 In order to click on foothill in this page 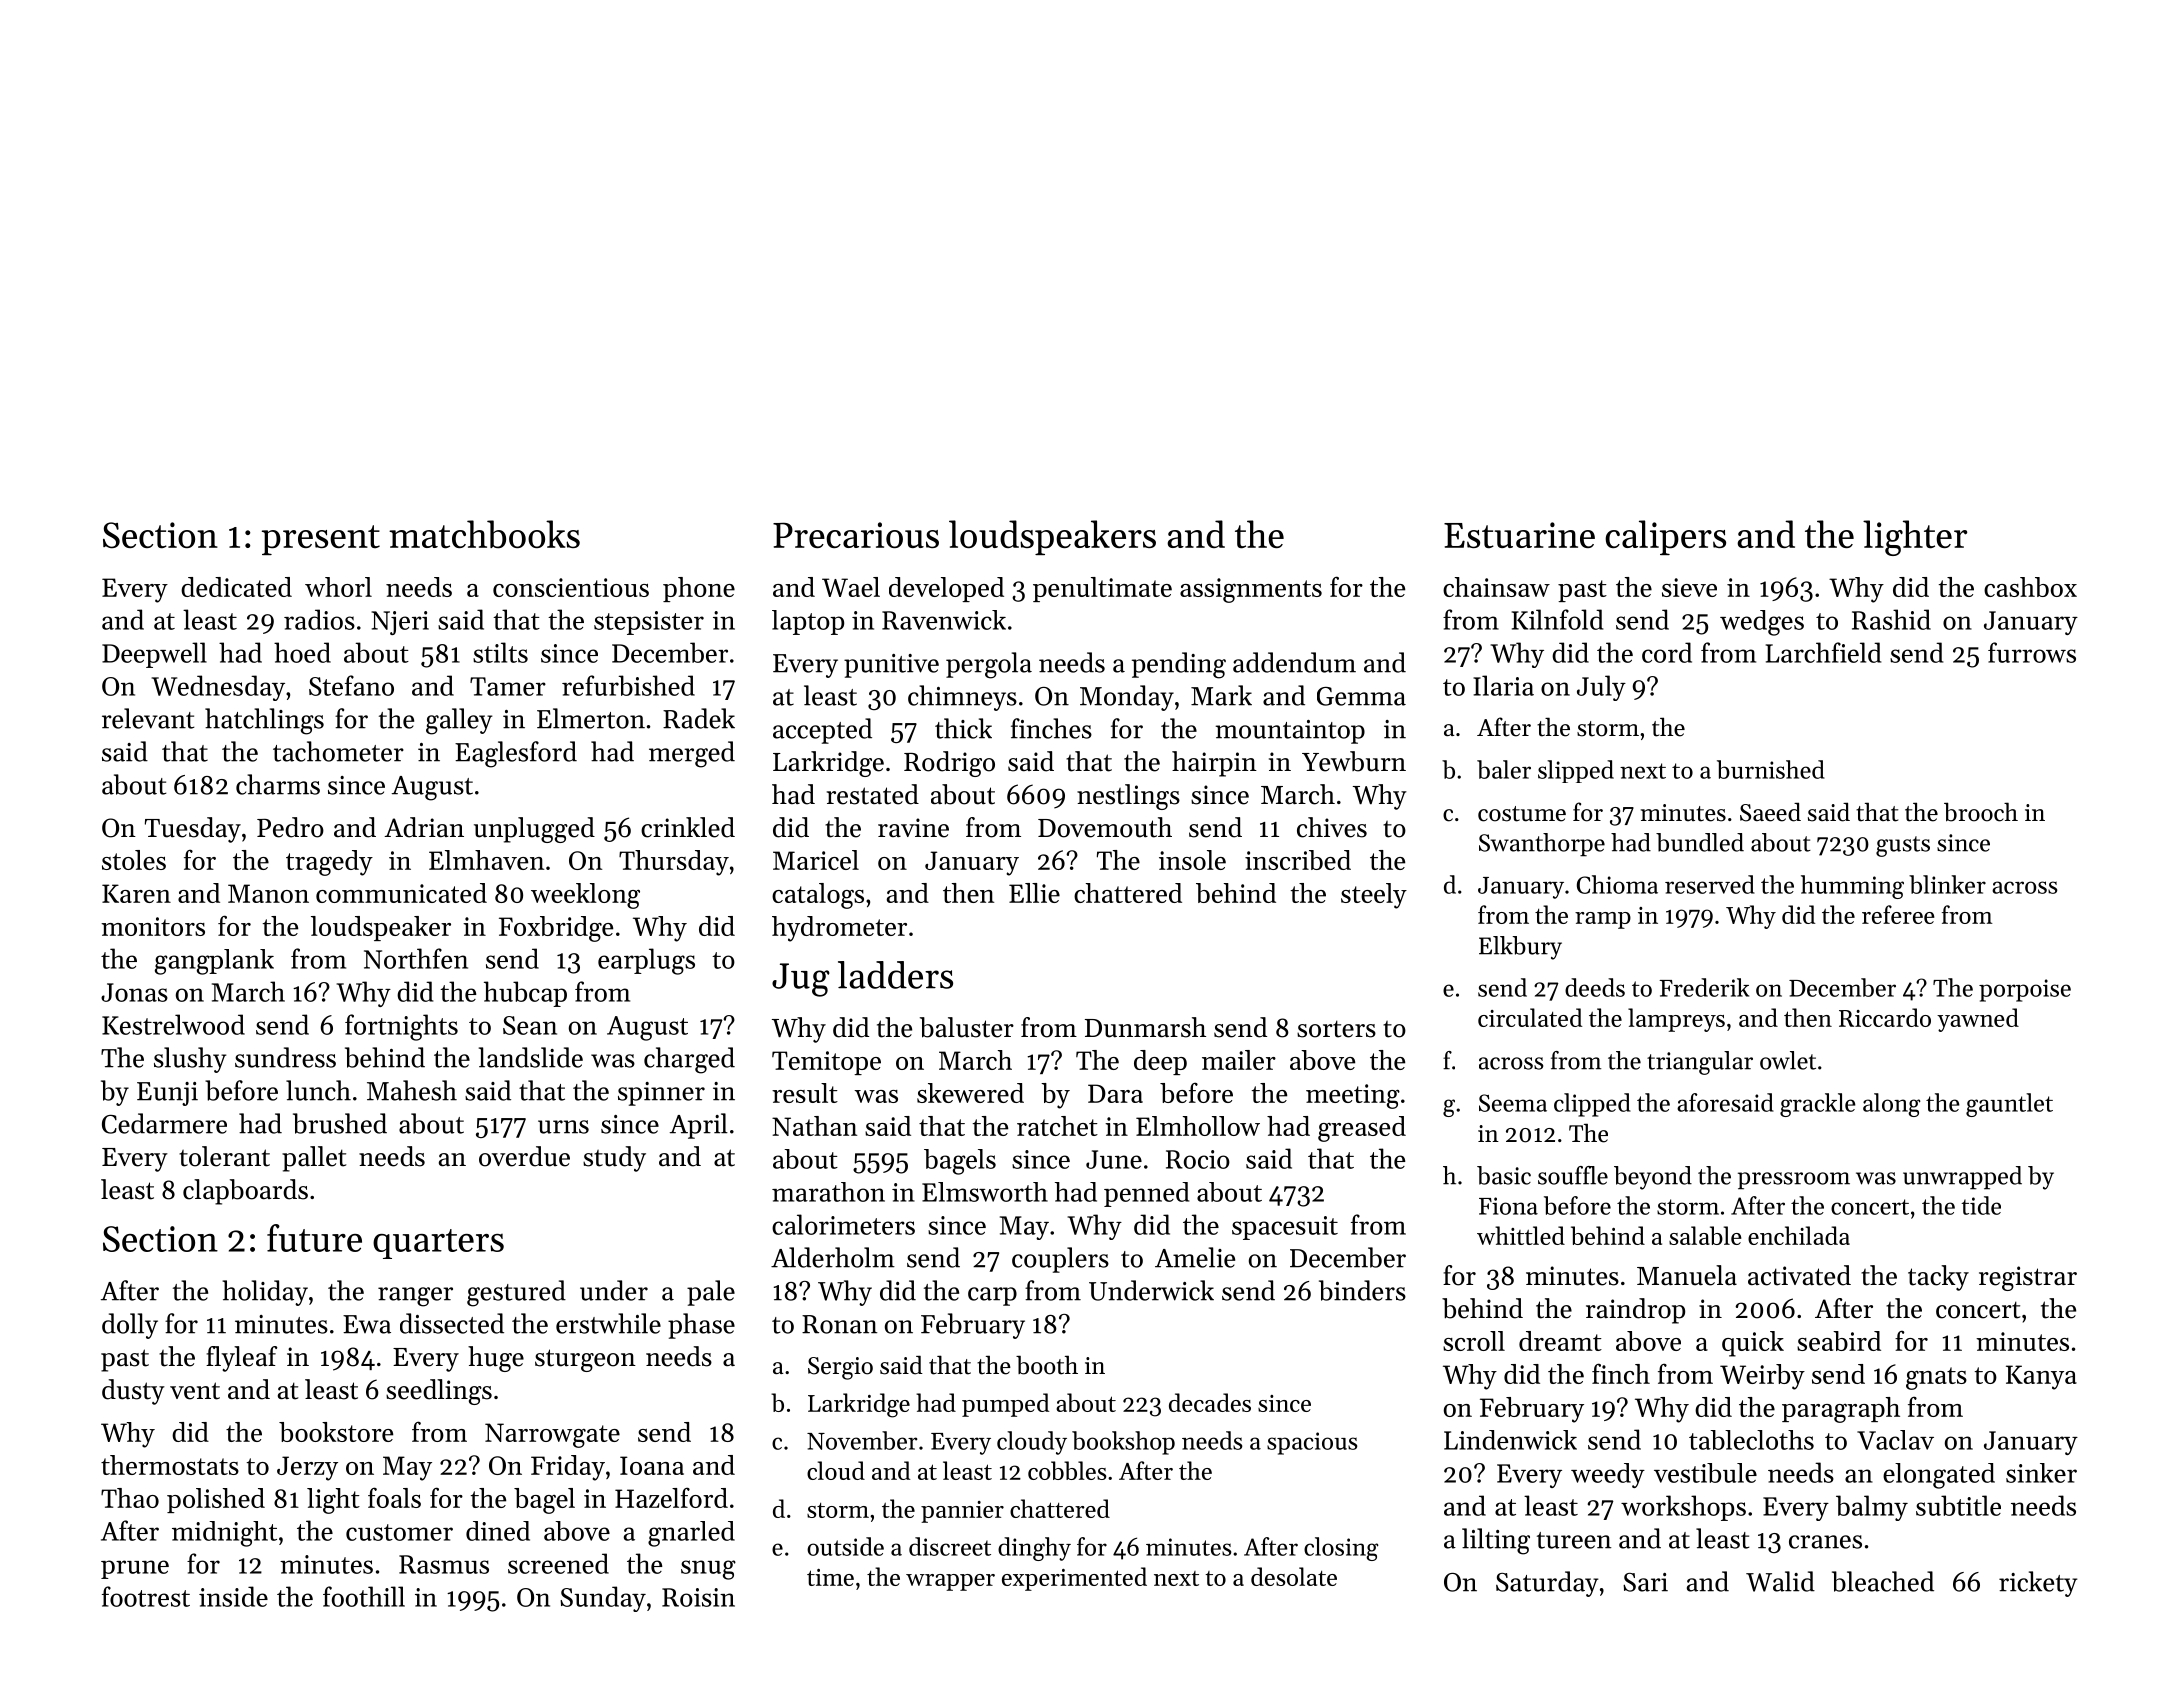, I will do `click(364, 1596)`.
